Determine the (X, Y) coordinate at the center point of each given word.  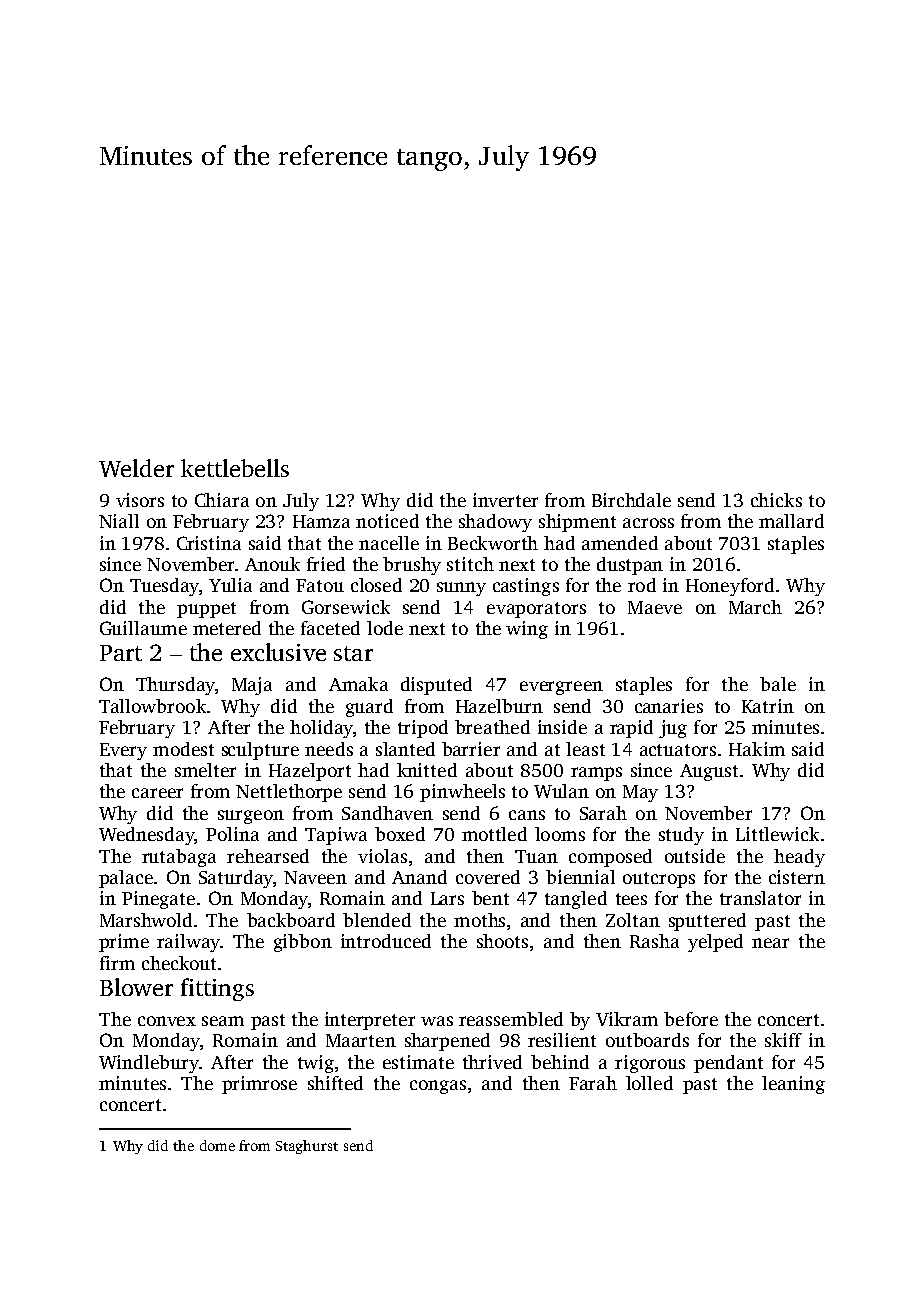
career (157, 793)
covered (488, 877)
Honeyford (730, 587)
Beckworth (493, 543)
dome (217, 1145)
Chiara (222, 500)
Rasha (654, 941)
